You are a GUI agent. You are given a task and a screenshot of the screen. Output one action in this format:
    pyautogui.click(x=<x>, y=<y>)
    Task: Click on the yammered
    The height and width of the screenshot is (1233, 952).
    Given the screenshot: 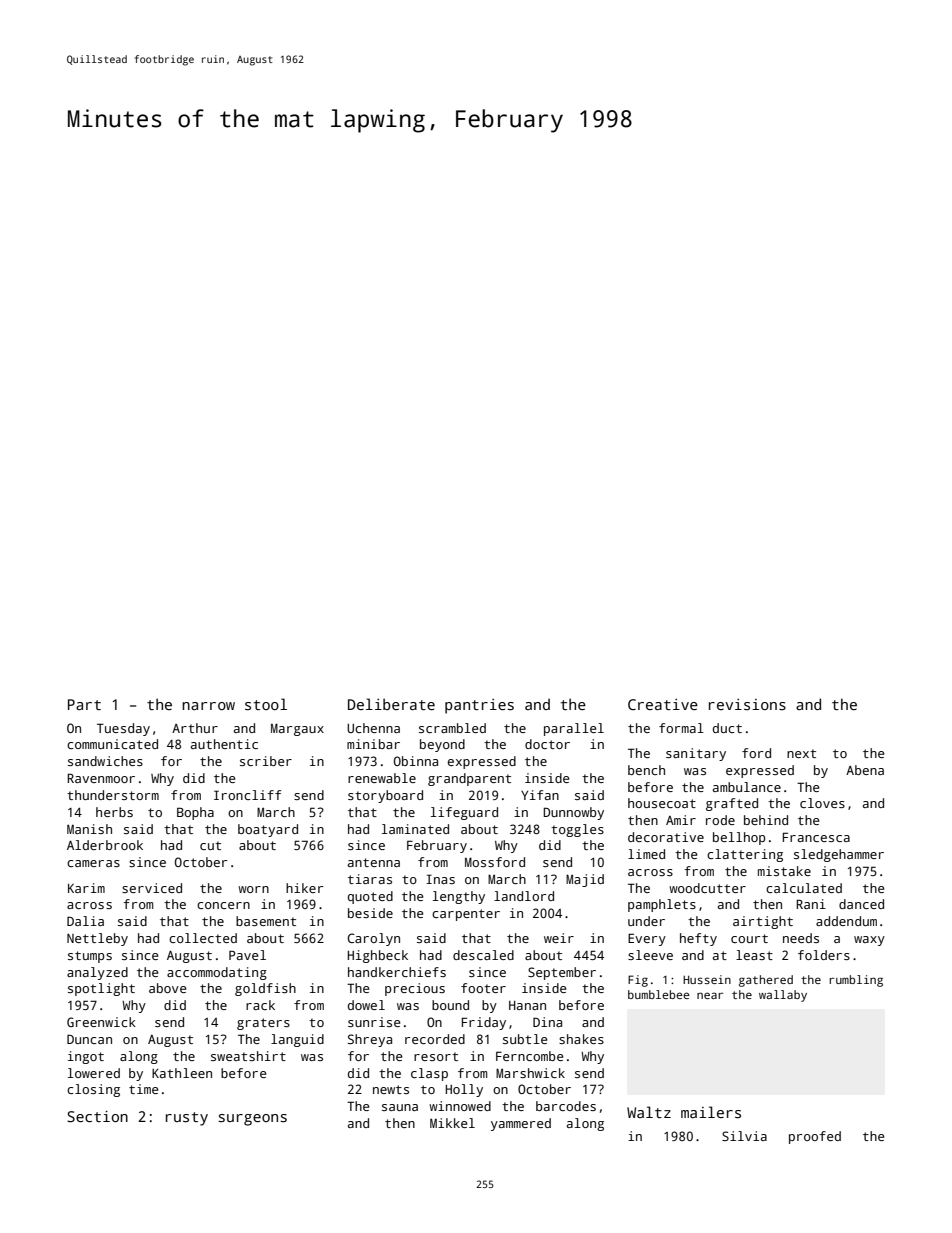 What is the action you would take?
    pyautogui.click(x=521, y=1124)
